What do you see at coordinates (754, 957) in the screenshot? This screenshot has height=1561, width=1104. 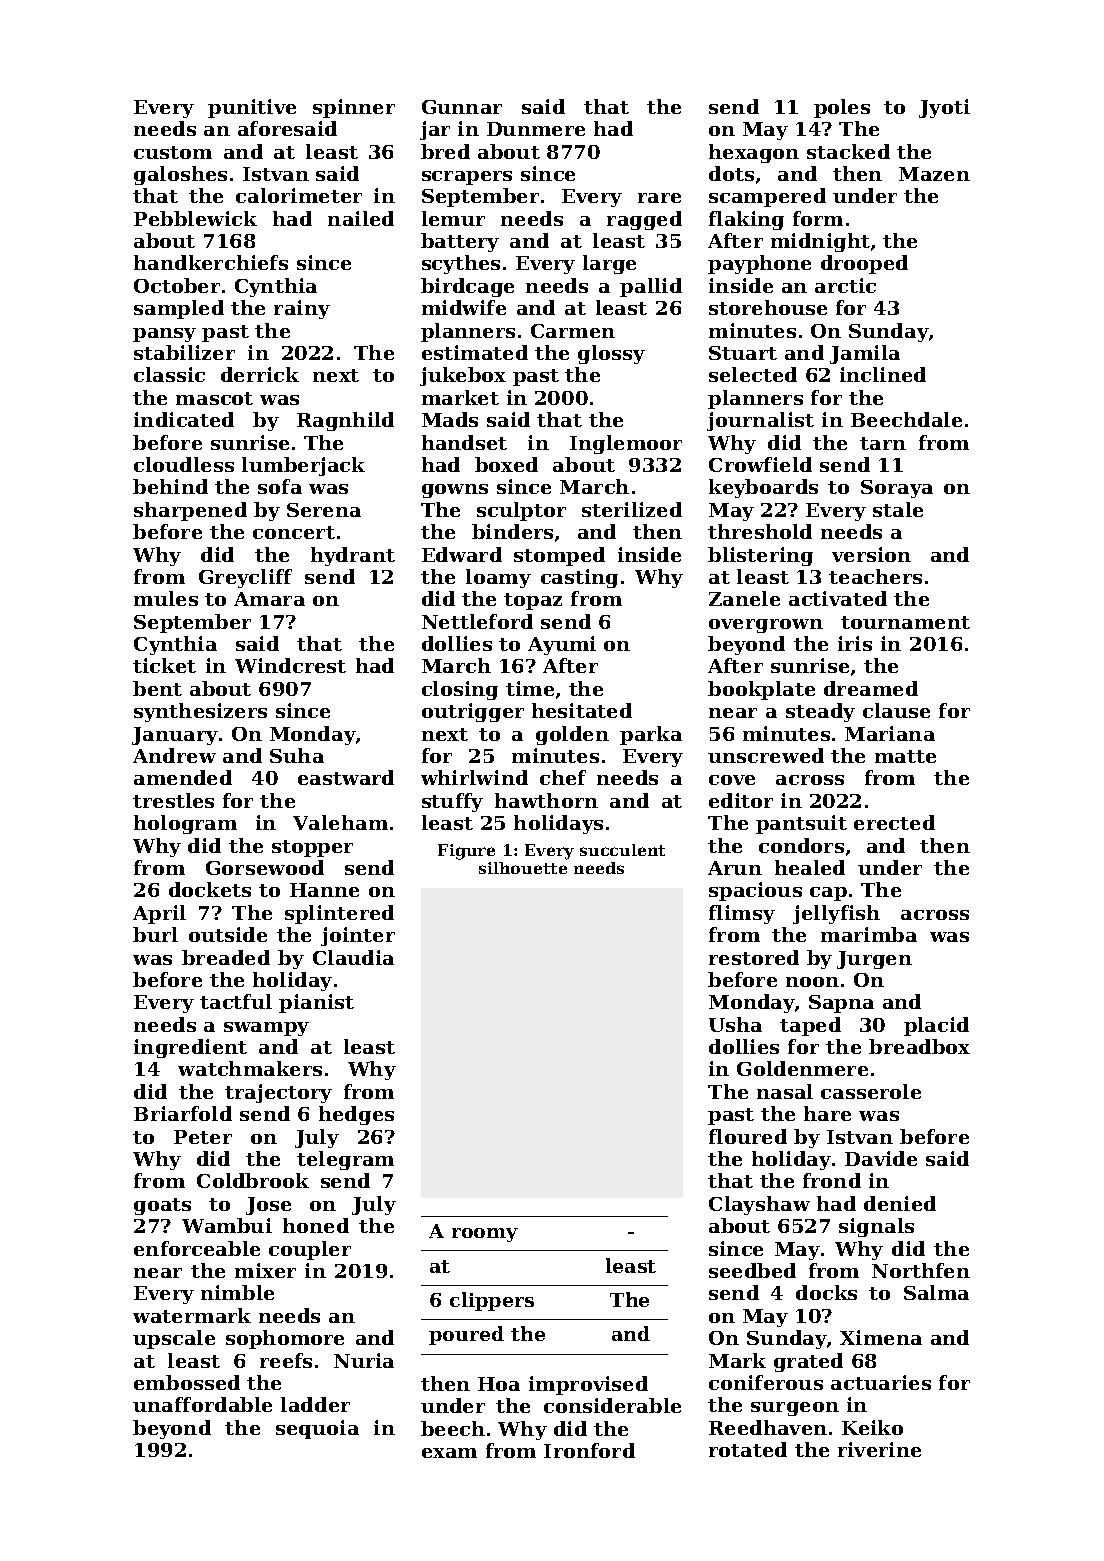 I see `restored` at bounding box center [754, 957].
